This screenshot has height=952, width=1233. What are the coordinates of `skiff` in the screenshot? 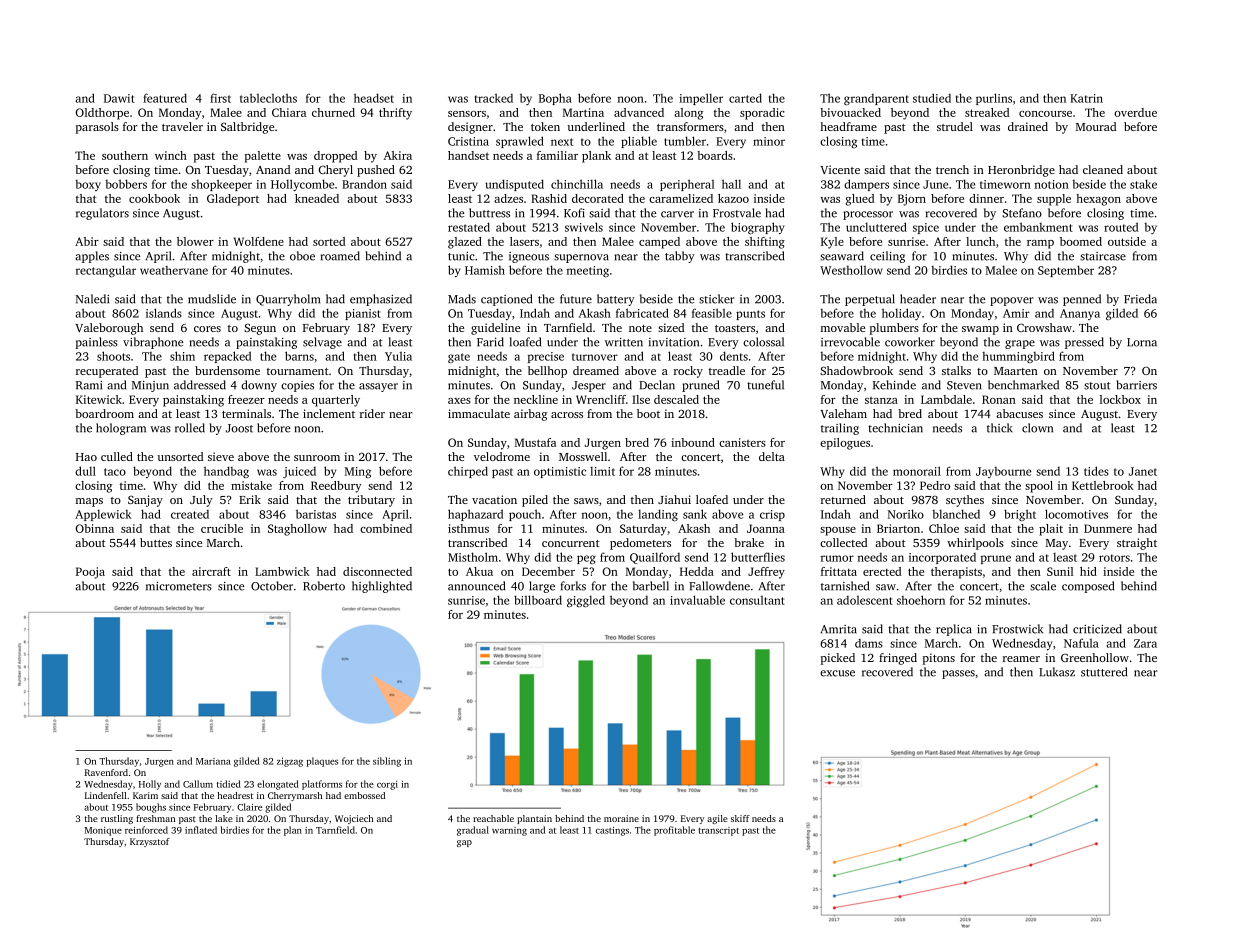 It's located at (740, 818).
